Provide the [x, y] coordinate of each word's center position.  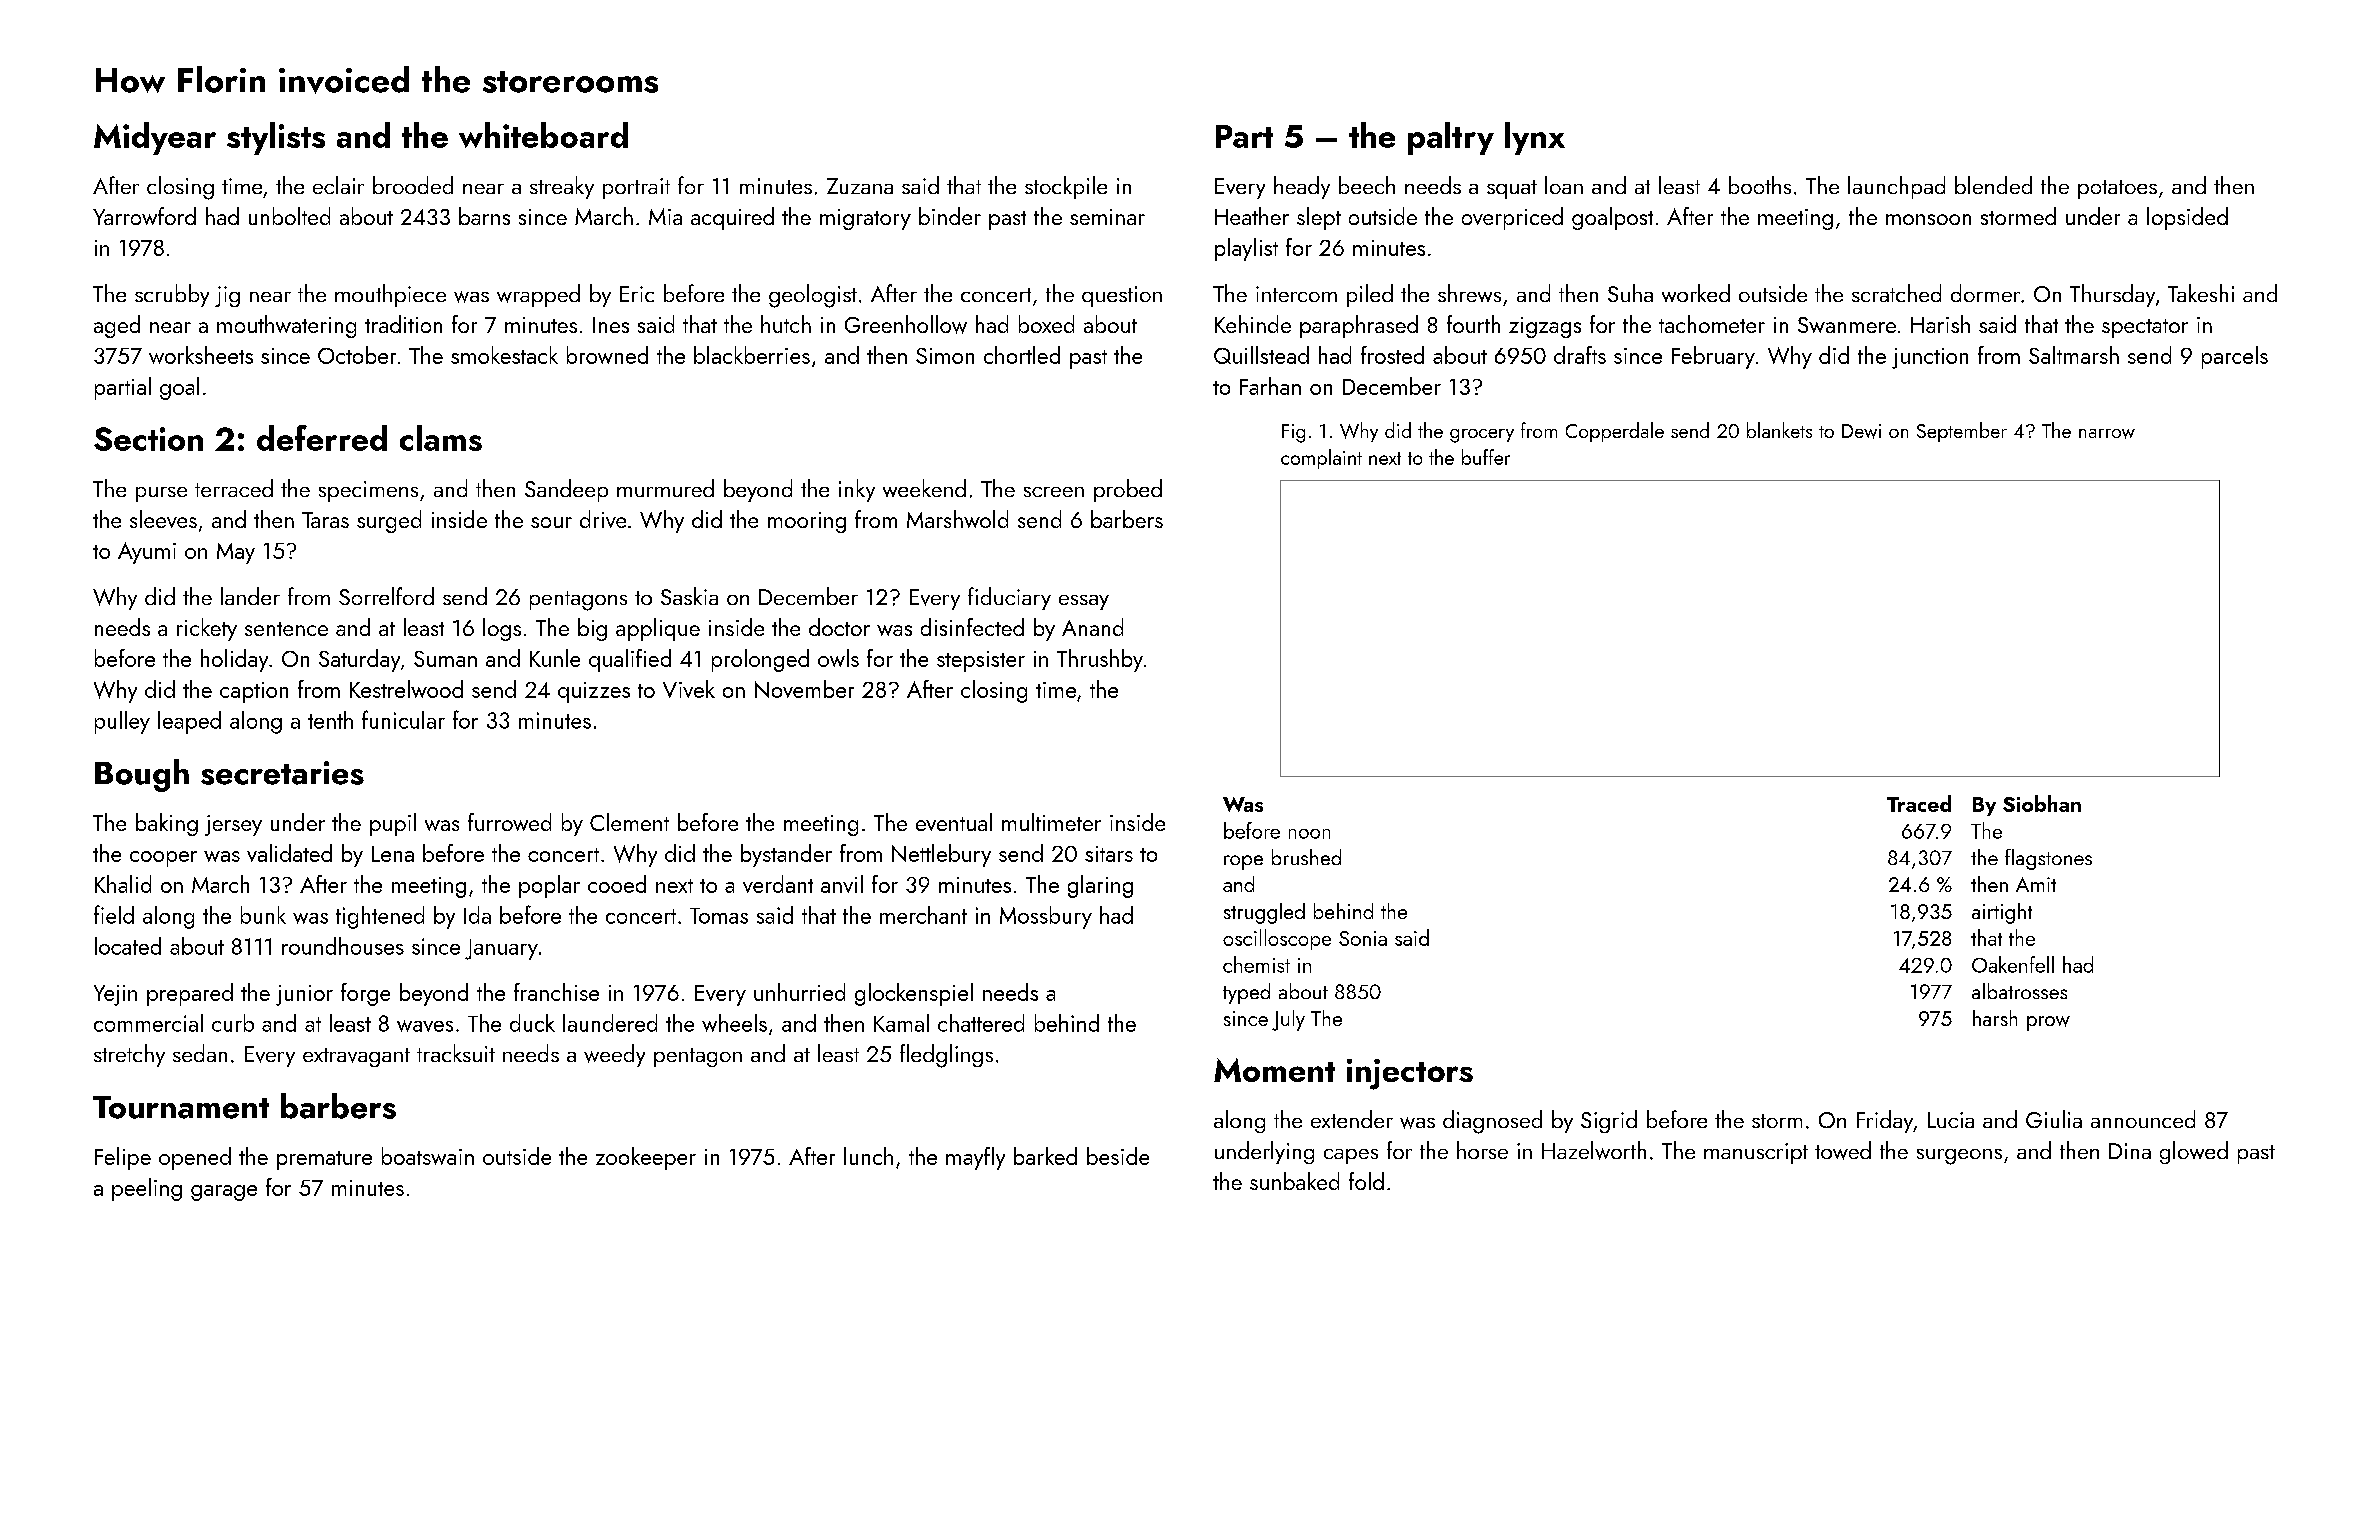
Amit [2036, 884]
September [1962, 432]
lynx [1535, 138]
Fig [1293, 433]
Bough [142, 775]
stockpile [1066, 187]
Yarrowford [144, 216]
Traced [1919, 803]
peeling [147, 1189]
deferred [322, 438]
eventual [954, 822]
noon [1309, 834]
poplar [549, 886]
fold [1366, 1181]
